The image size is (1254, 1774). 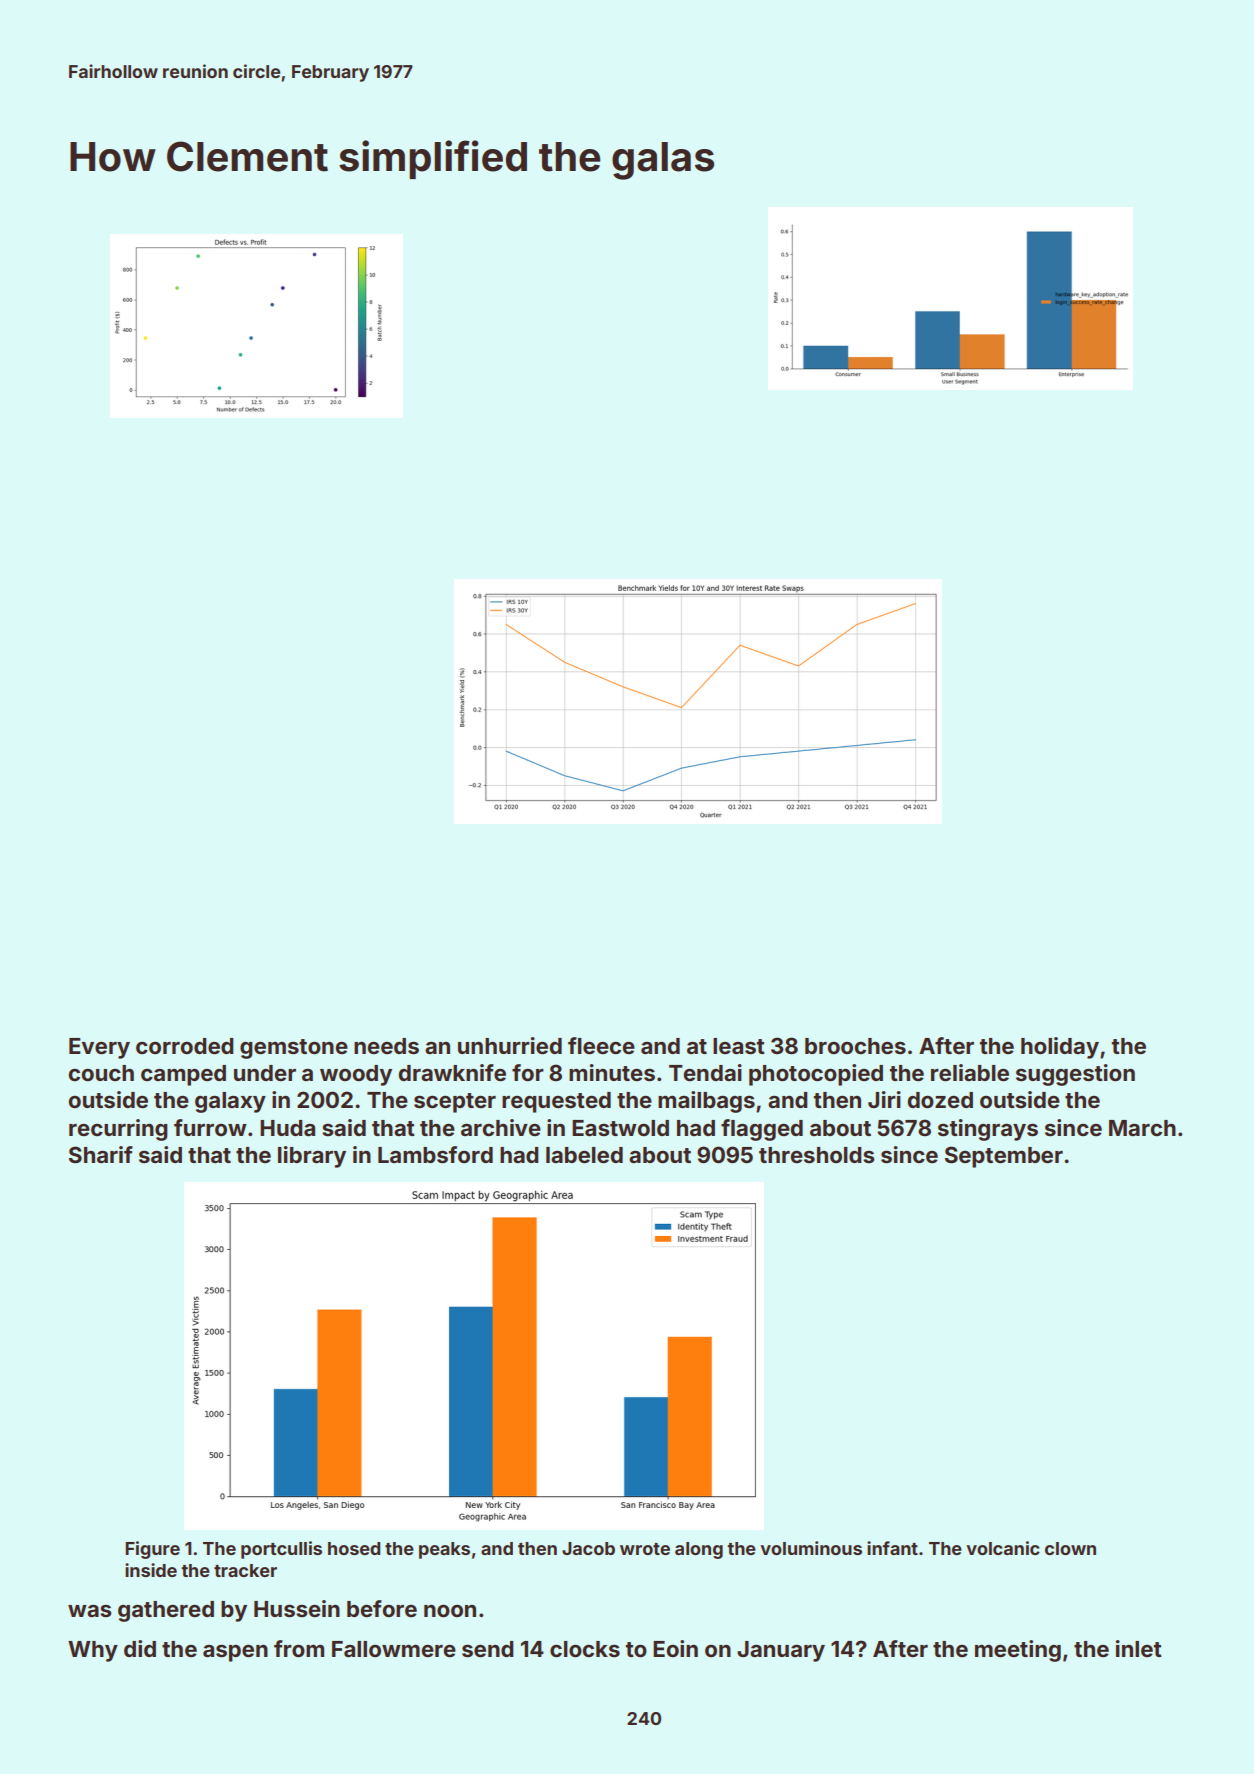 I want to click on stingrays, so click(x=988, y=1130).
